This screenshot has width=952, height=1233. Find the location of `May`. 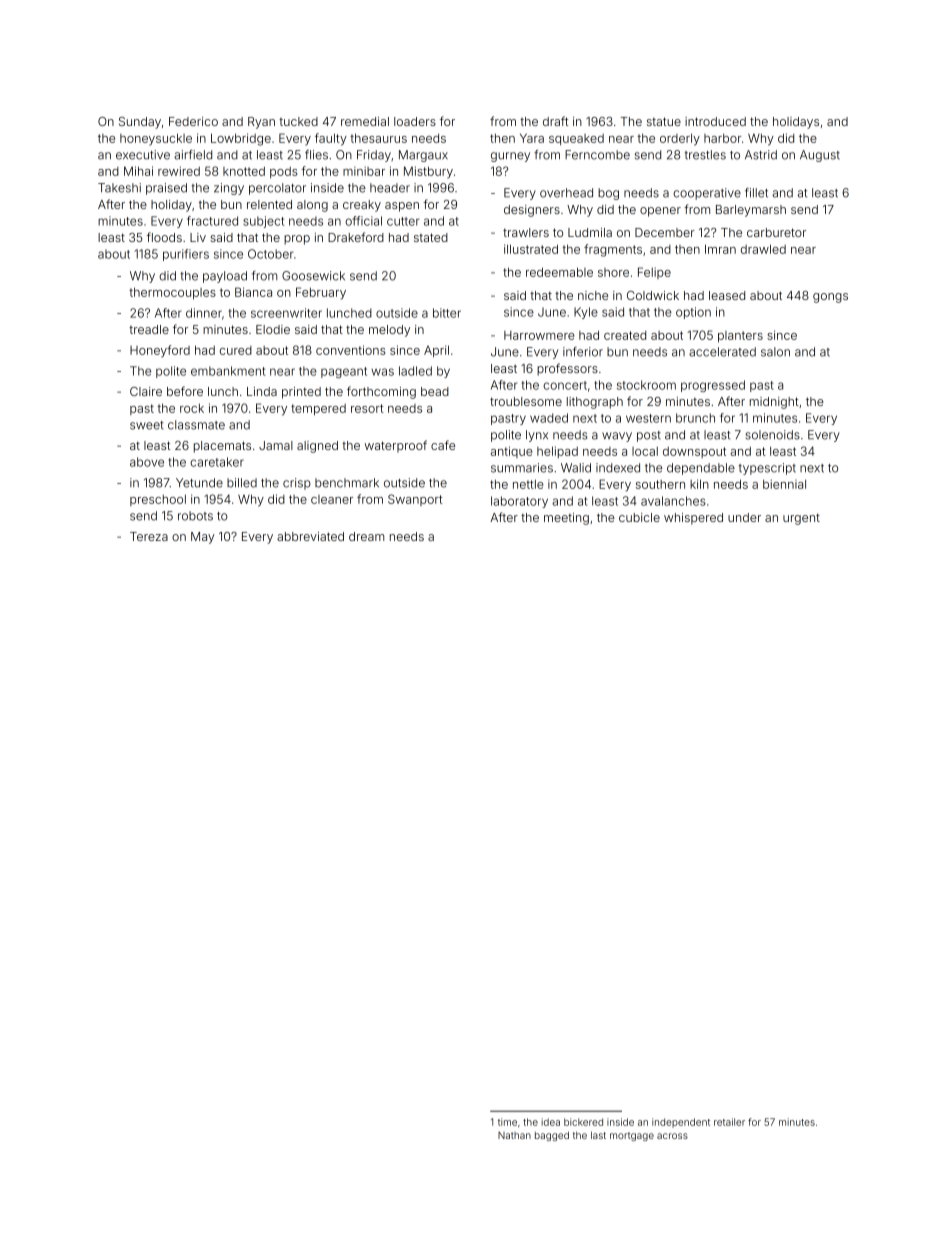

May is located at coordinates (202, 538).
